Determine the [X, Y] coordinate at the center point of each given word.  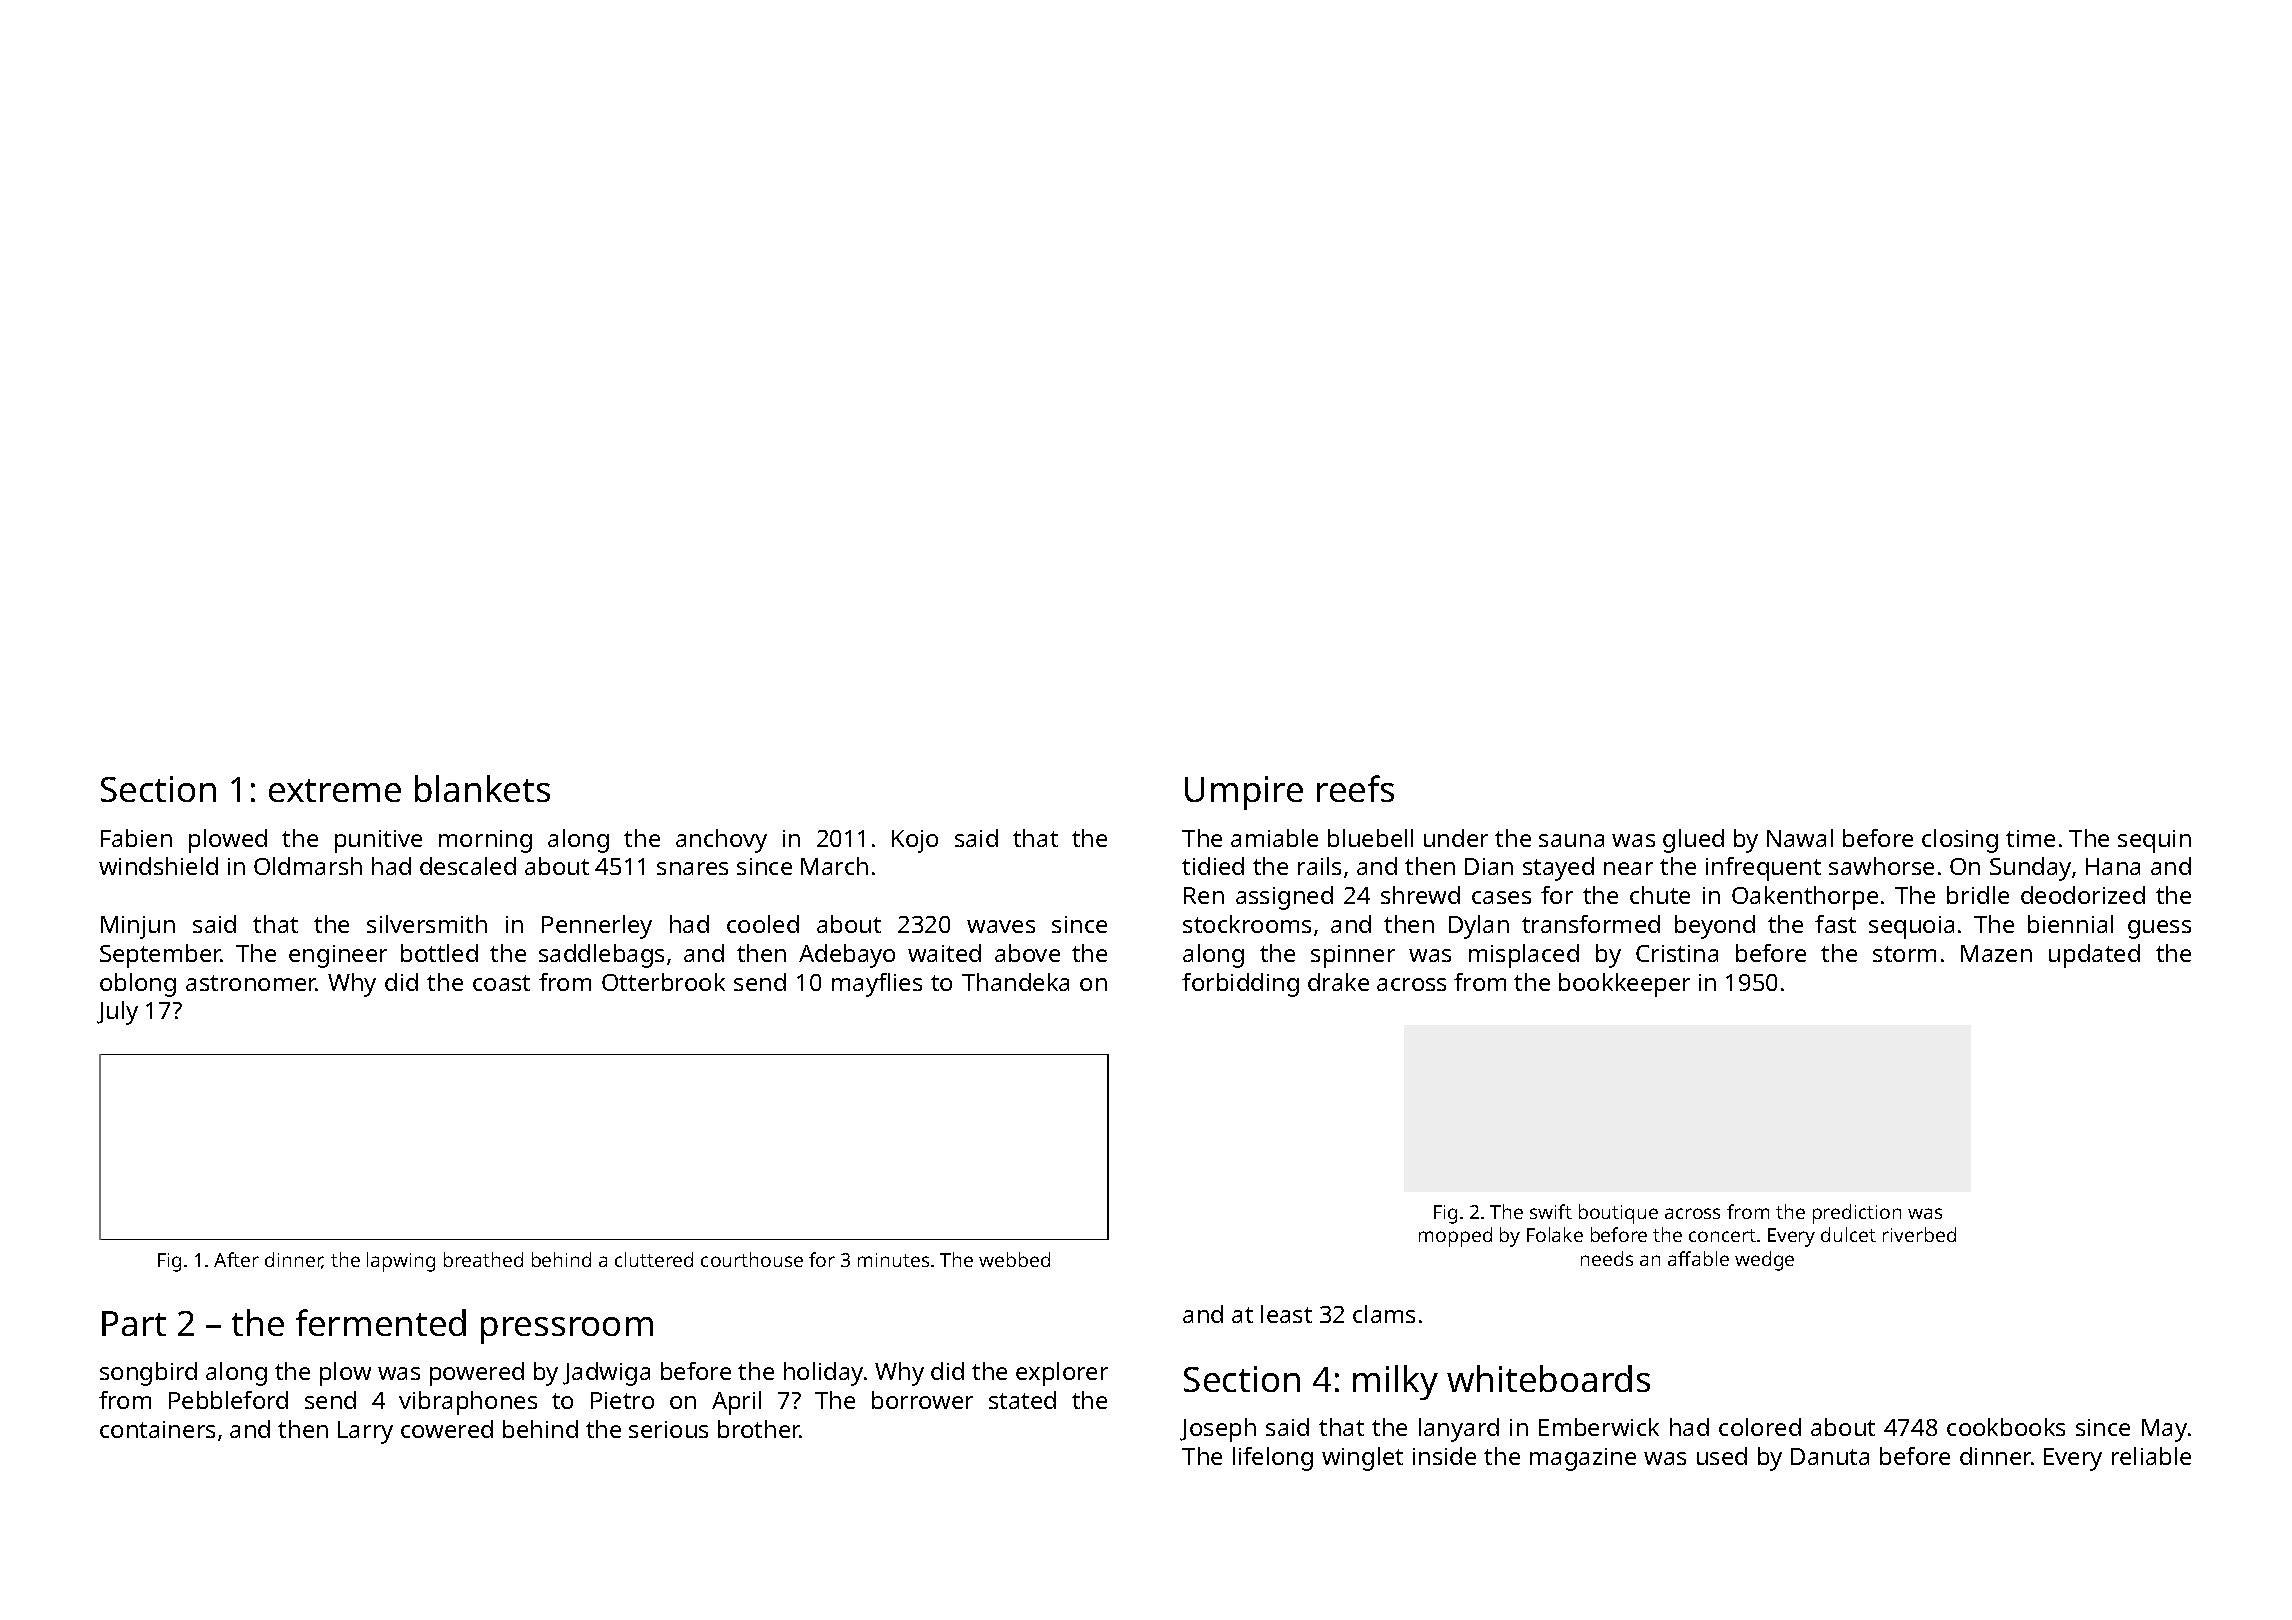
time [2030, 838]
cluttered [654, 1259]
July [117, 1013]
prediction [1857, 1214]
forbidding [1240, 985]
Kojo [915, 841]
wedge [1764, 1261]
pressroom [567, 1330]
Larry [365, 1432]
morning [485, 841]
